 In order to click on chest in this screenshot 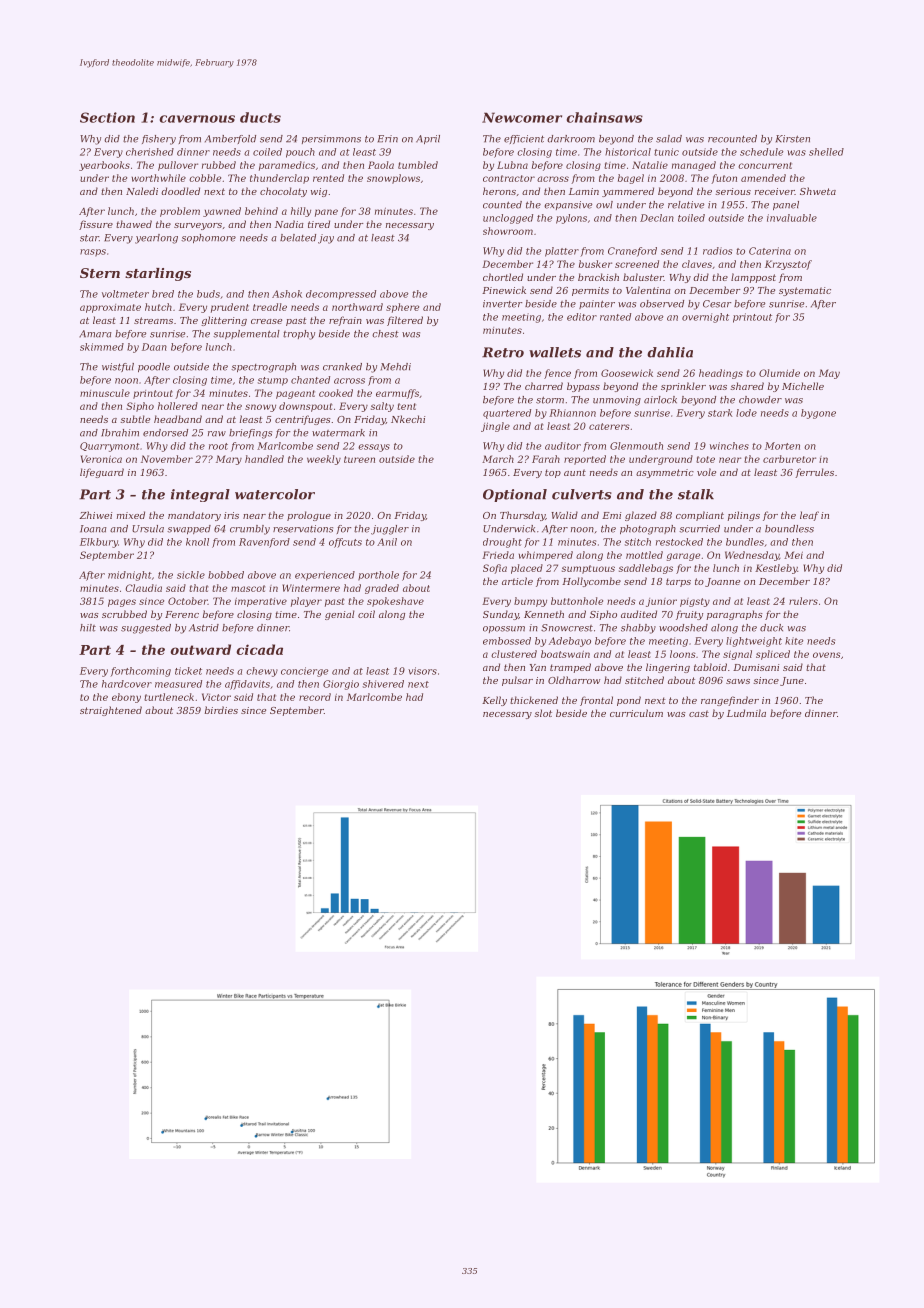, I will do `click(385, 334)`.
